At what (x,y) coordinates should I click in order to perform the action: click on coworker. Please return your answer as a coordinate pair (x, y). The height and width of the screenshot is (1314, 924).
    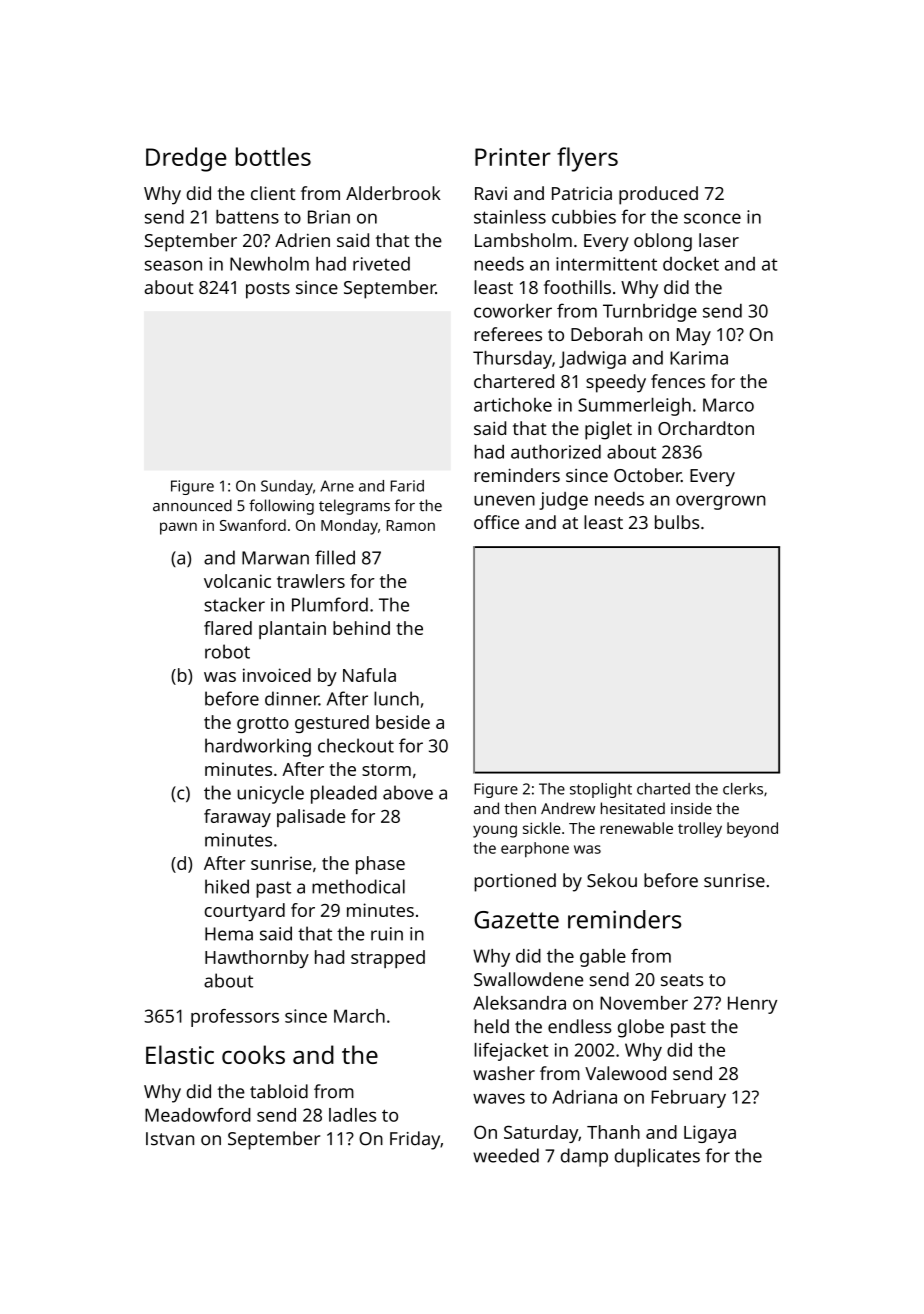
    Looking at the image, I should click on (513, 311).
